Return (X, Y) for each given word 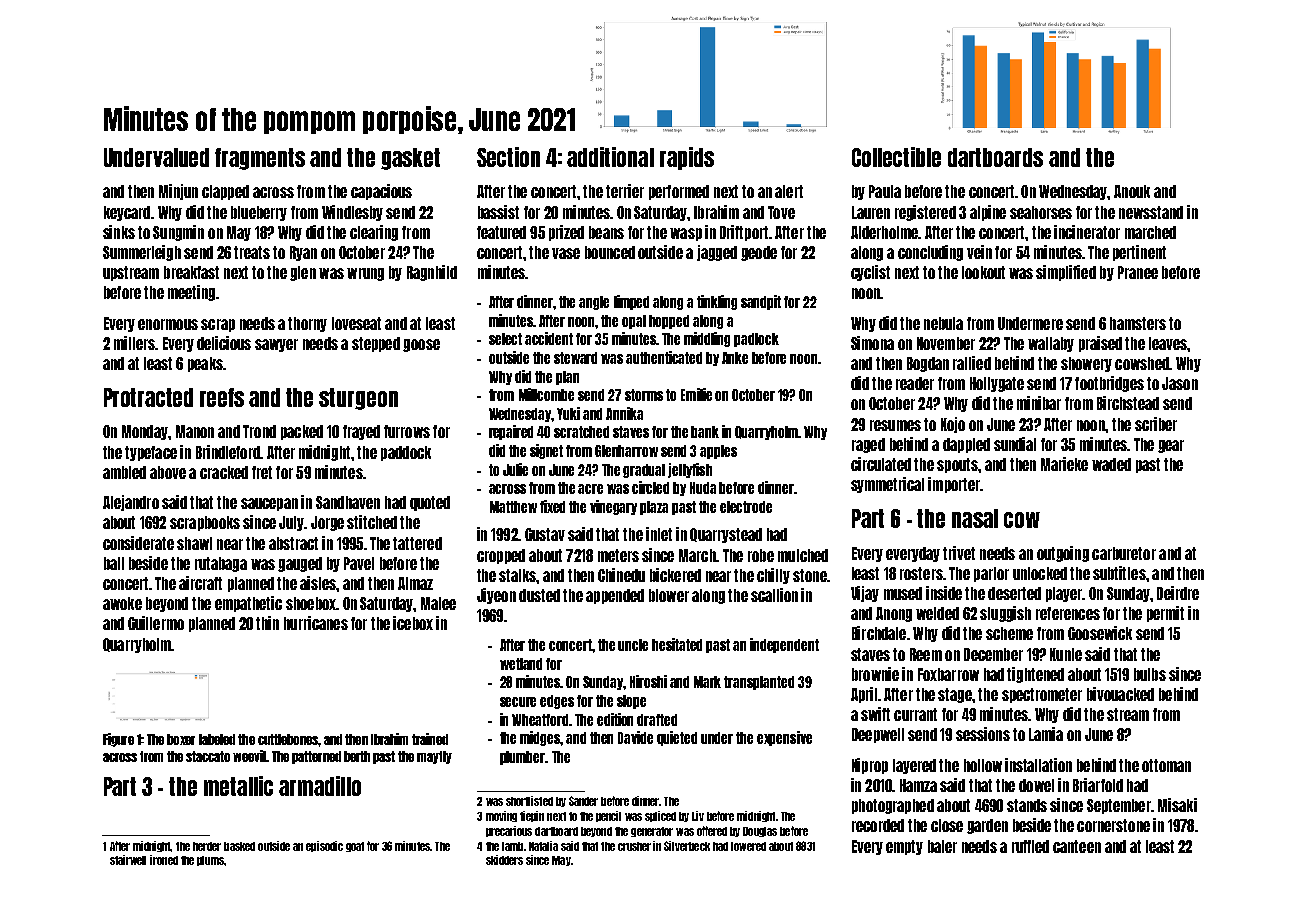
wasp (686, 234)
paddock (406, 453)
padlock (756, 340)
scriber (1156, 424)
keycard (127, 213)
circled (650, 487)
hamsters (1138, 323)
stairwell (128, 860)
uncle (633, 645)
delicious (224, 343)
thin (267, 623)
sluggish (1005, 614)
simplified (1066, 273)
